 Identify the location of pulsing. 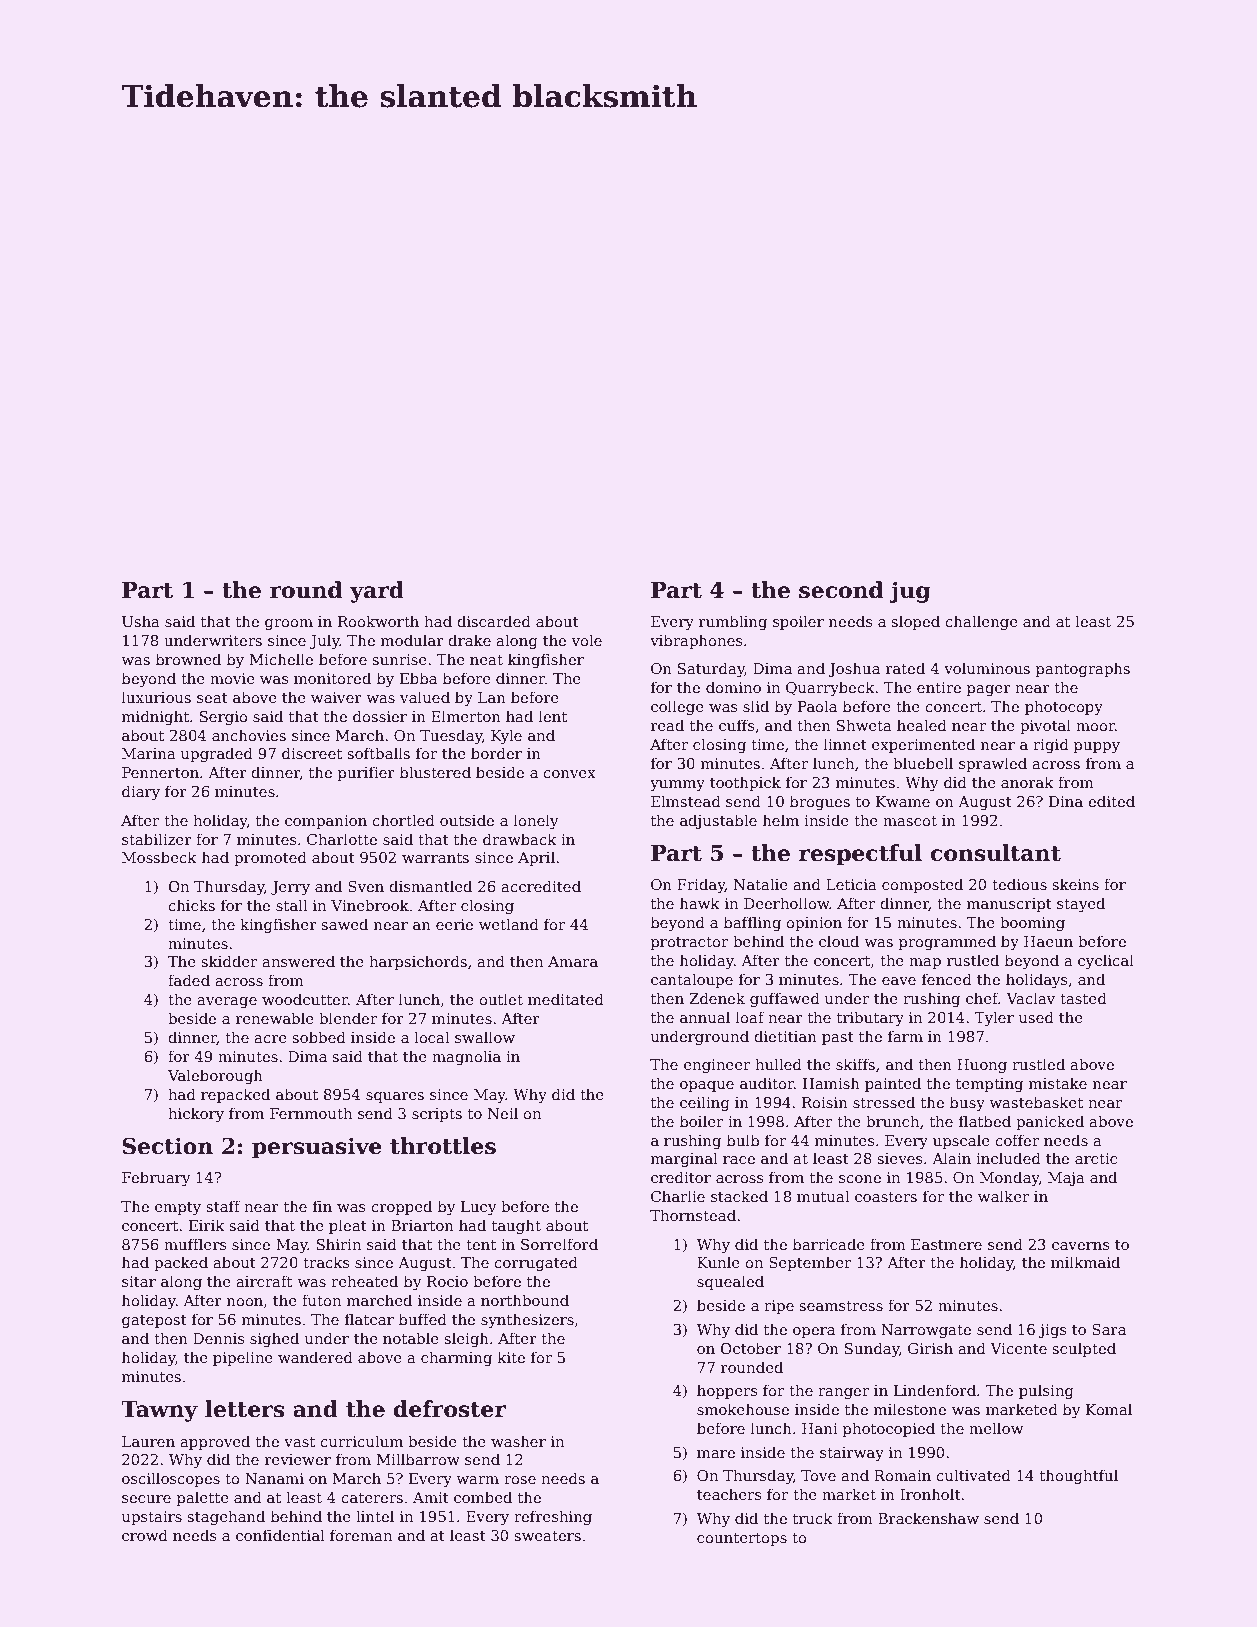
(1046, 1392).
